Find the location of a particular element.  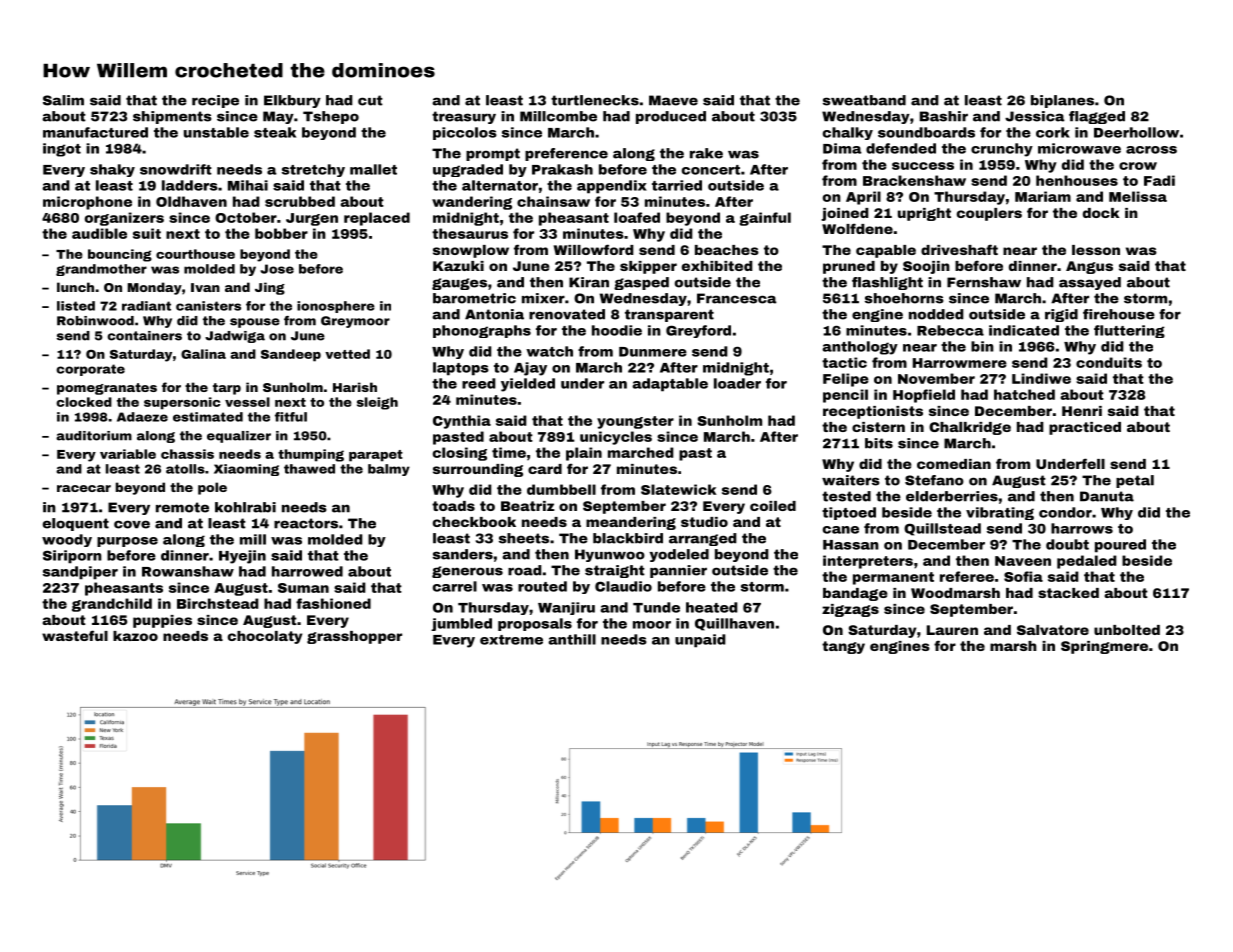

pomegranates is located at coordinates (107, 389).
